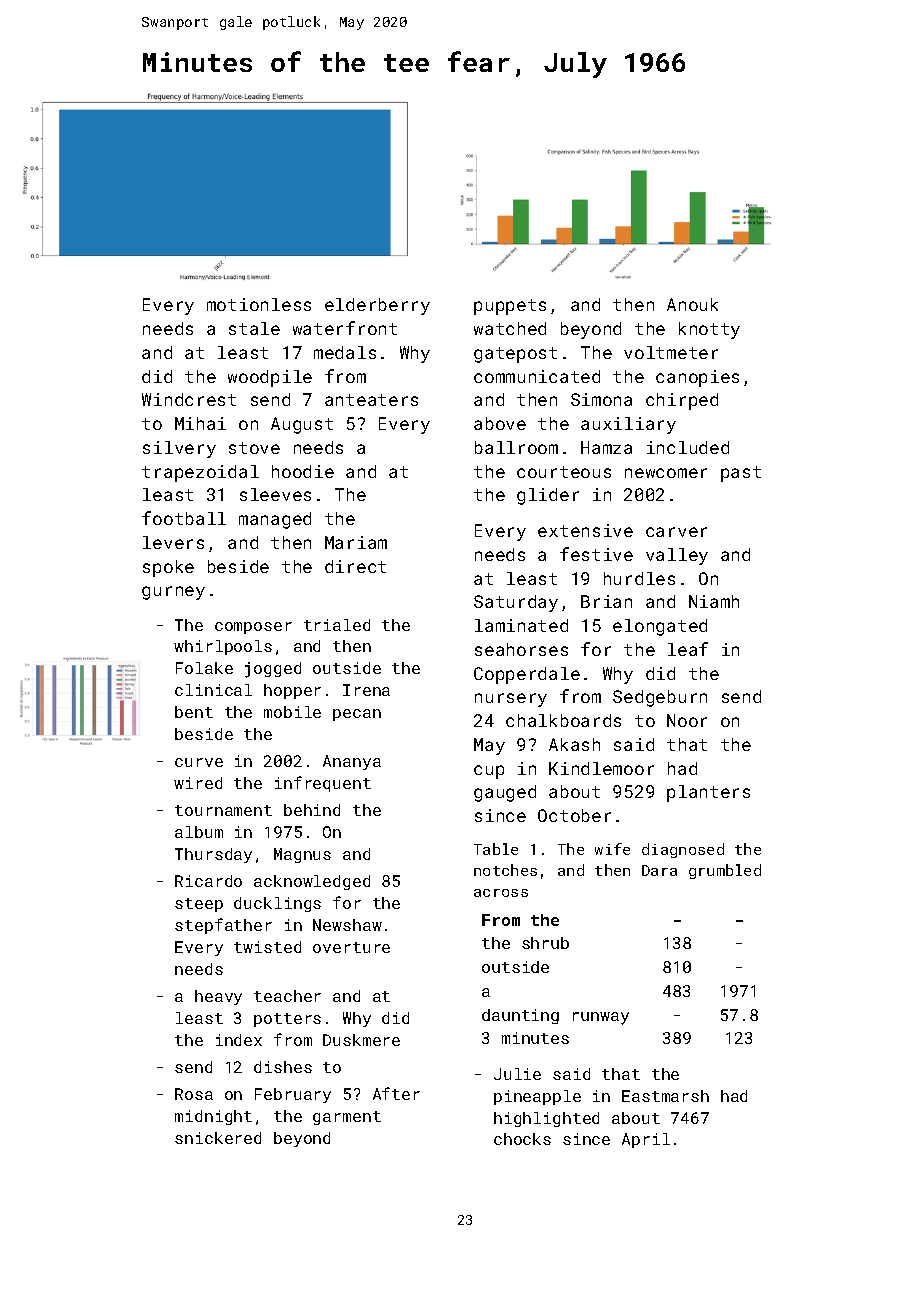 This screenshot has width=914, height=1298. What do you see at coordinates (173, 542) in the screenshot?
I see `levers` at bounding box center [173, 542].
